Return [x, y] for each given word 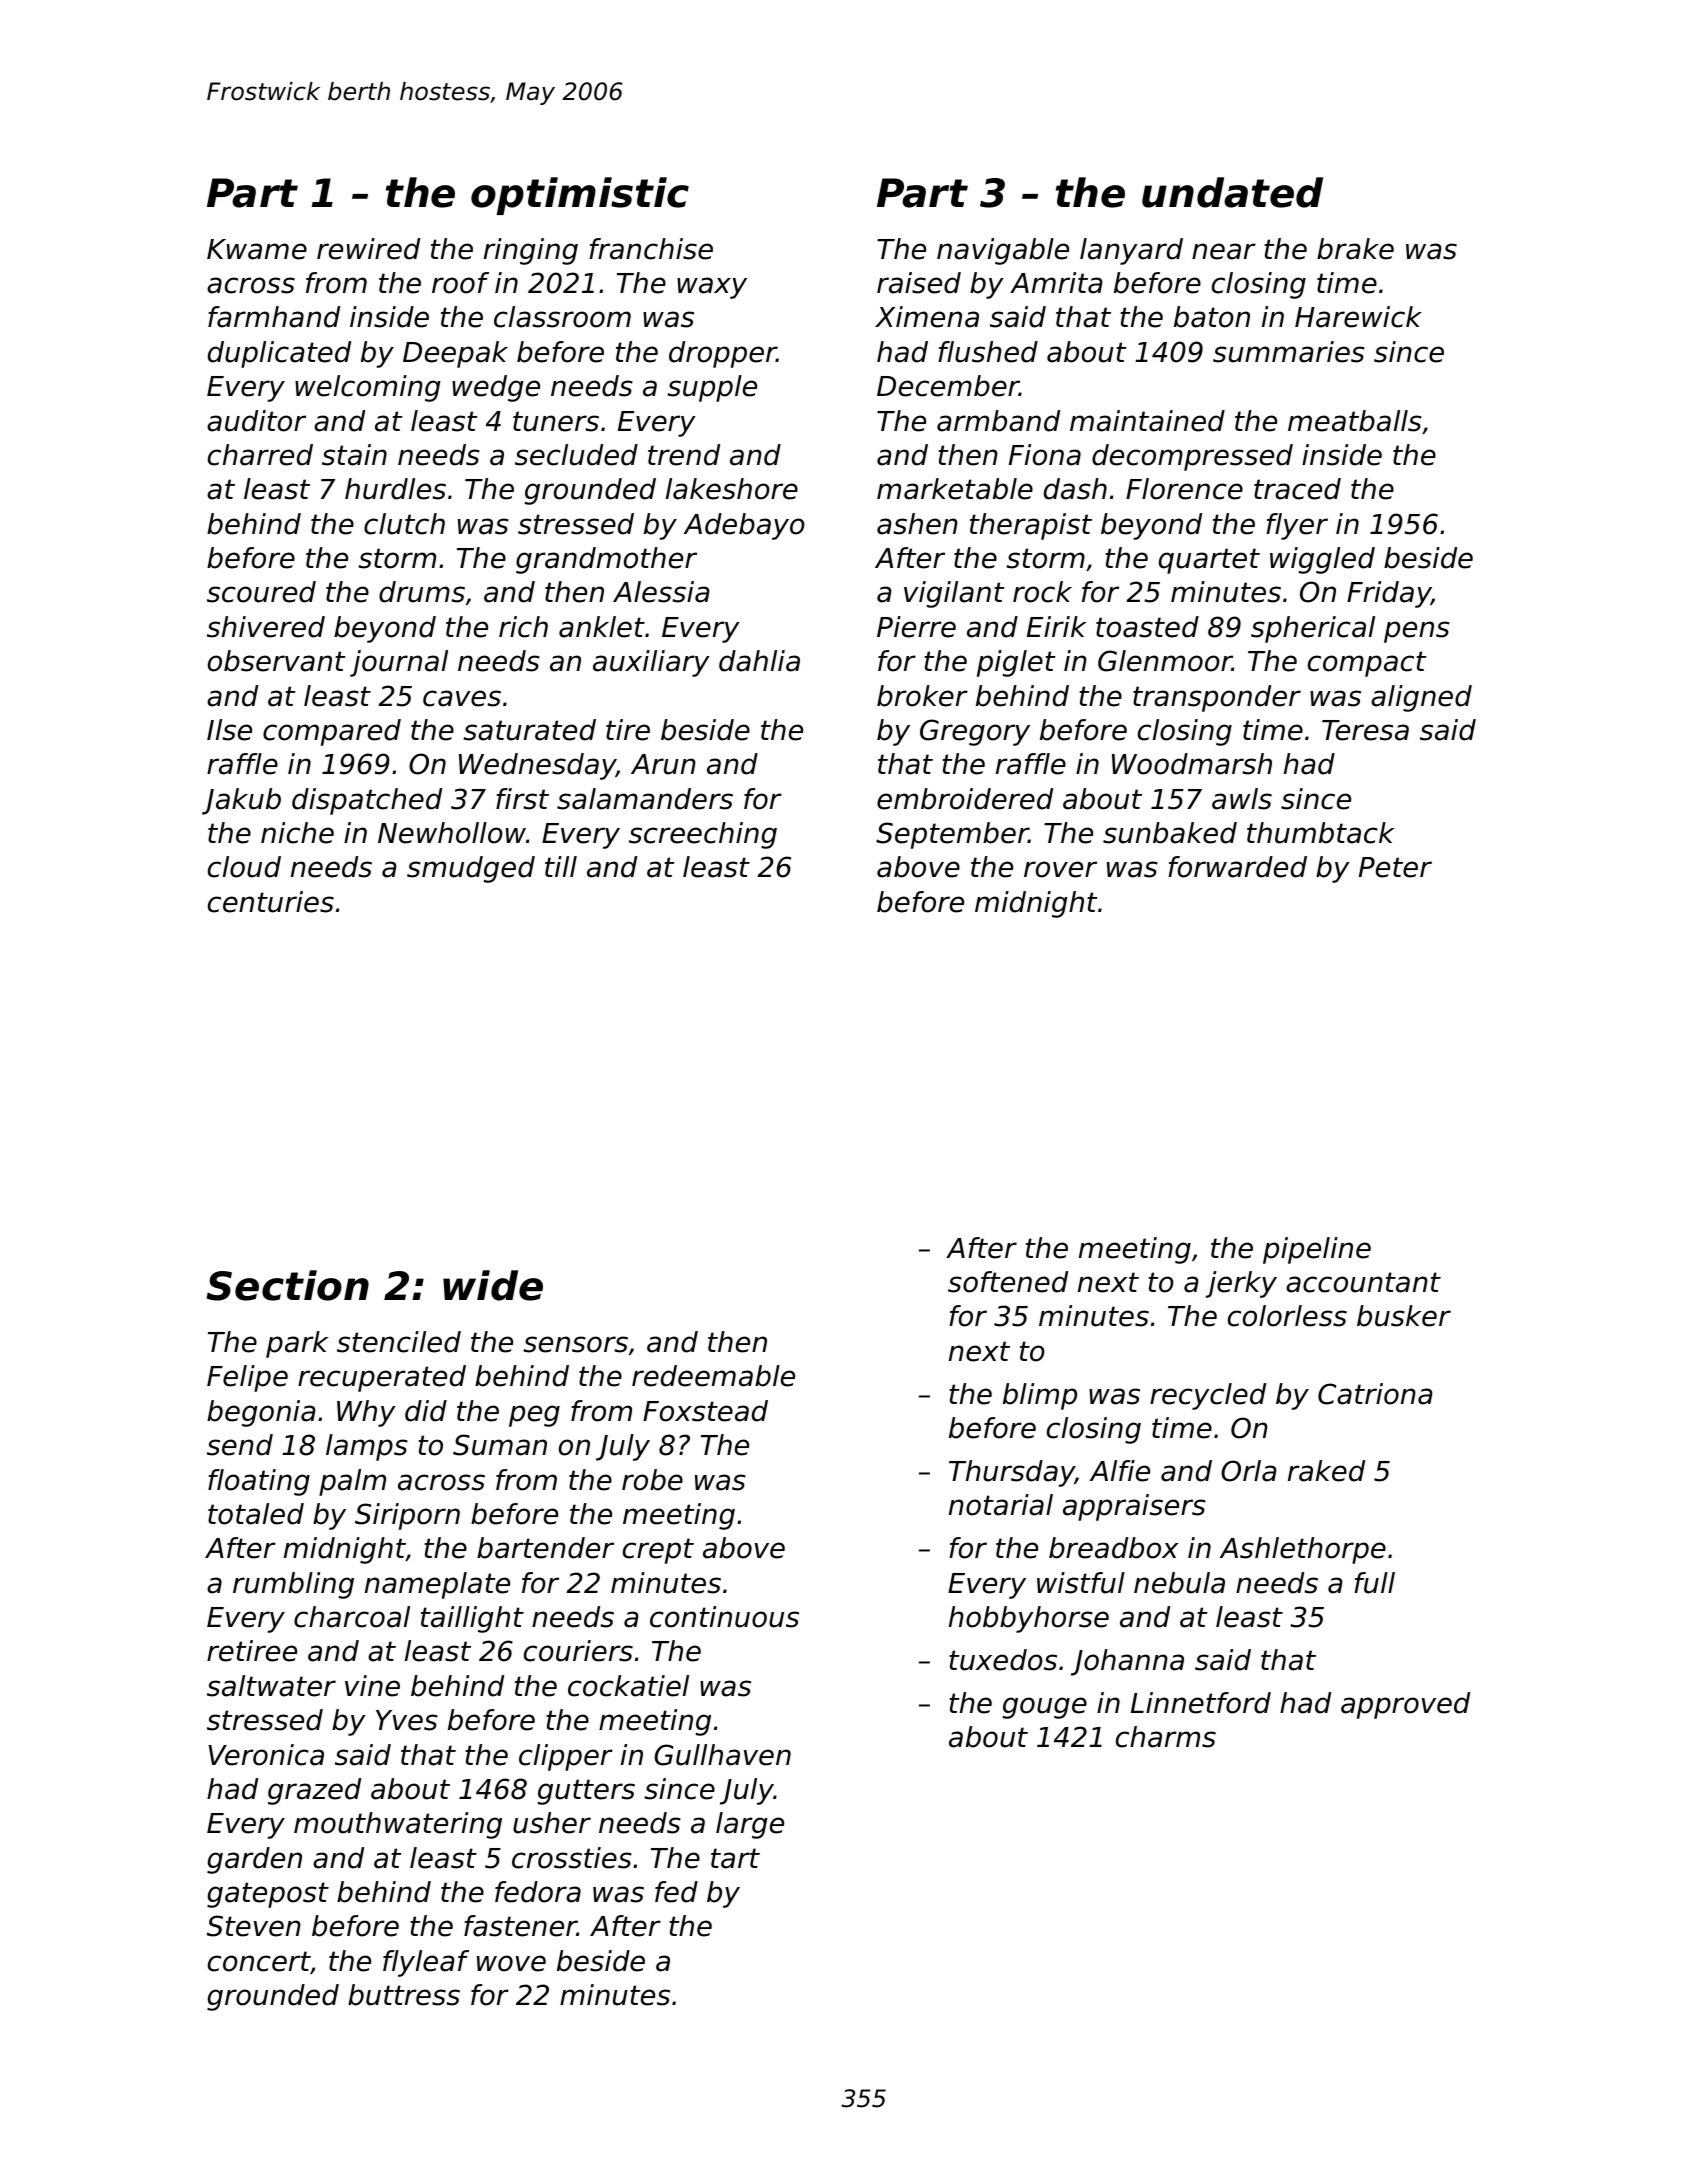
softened [1008, 1282]
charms [1166, 1737]
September [952, 835]
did [426, 1411]
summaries [1289, 352]
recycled [1208, 1396]
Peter [1395, 867]
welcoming [368, 388]
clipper [566, 1757]
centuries [271, 902]
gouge [1044, 1708]
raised [919, 283]
